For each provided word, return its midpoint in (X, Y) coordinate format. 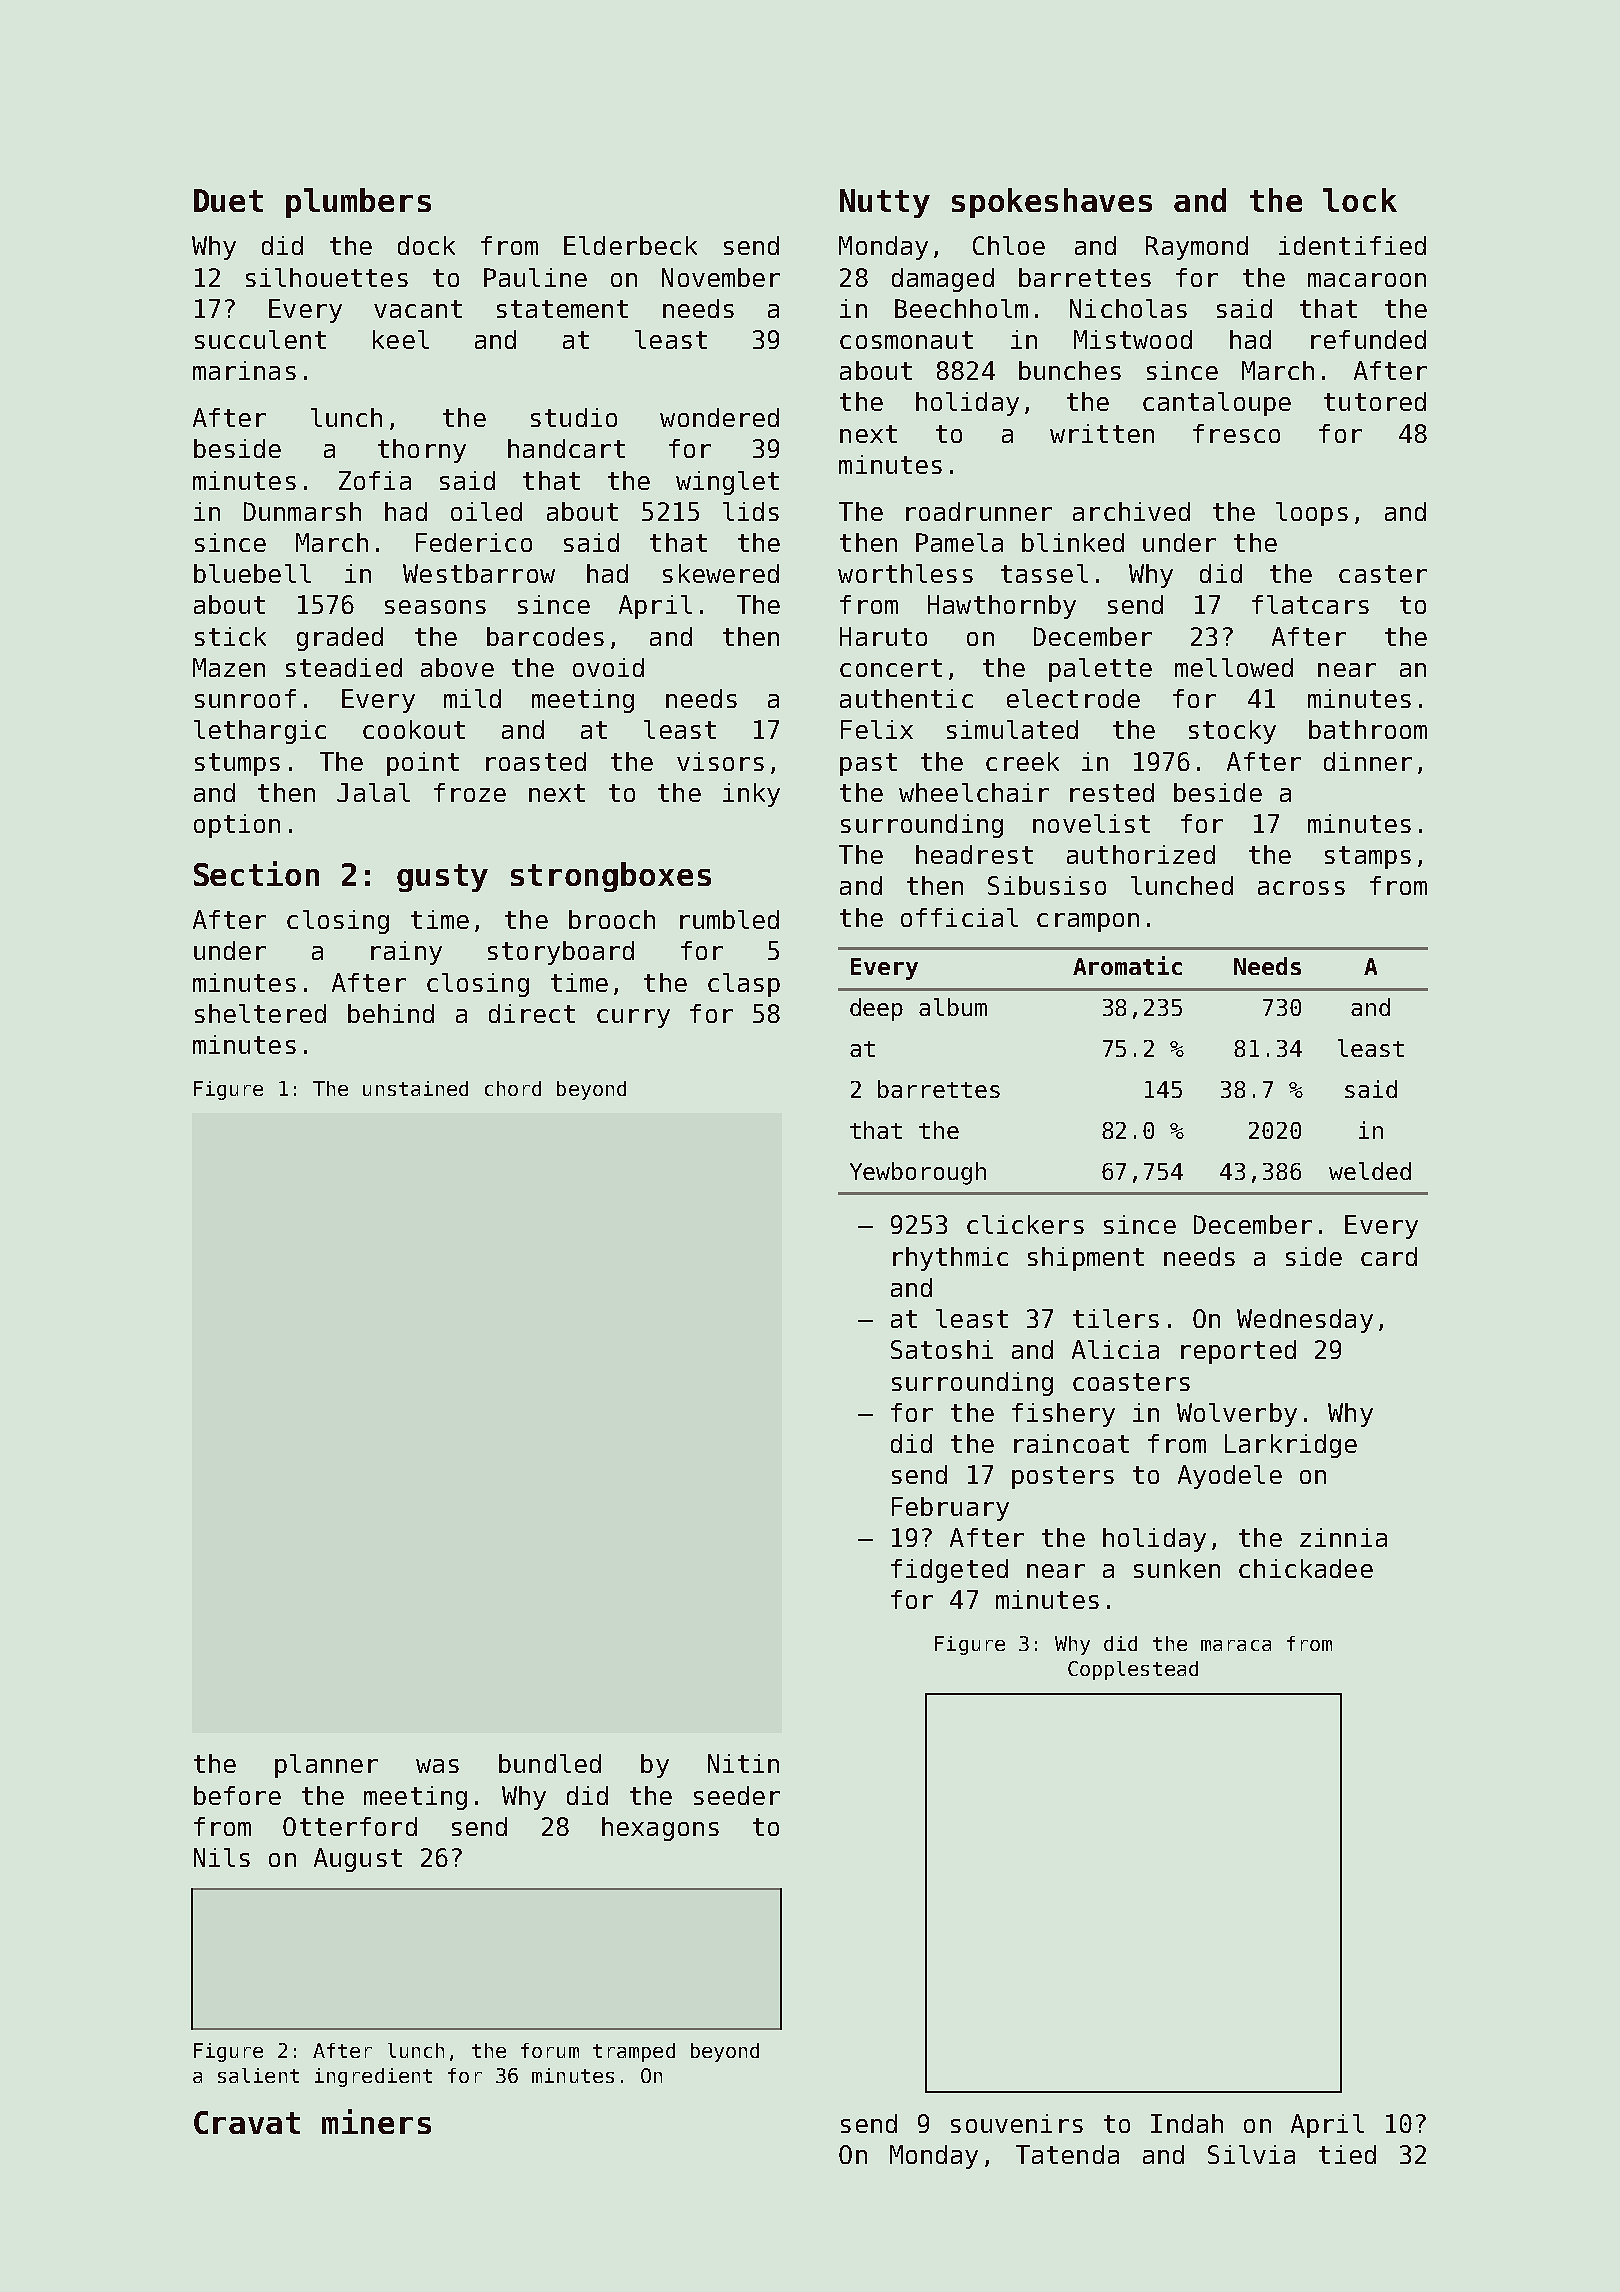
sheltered (260, 1013)
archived (1131, 511)
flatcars (1310, 604)
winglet (727, 483)
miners (376, 2121)
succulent (260, 339)
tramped (634, 2052)
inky (751, 795)
